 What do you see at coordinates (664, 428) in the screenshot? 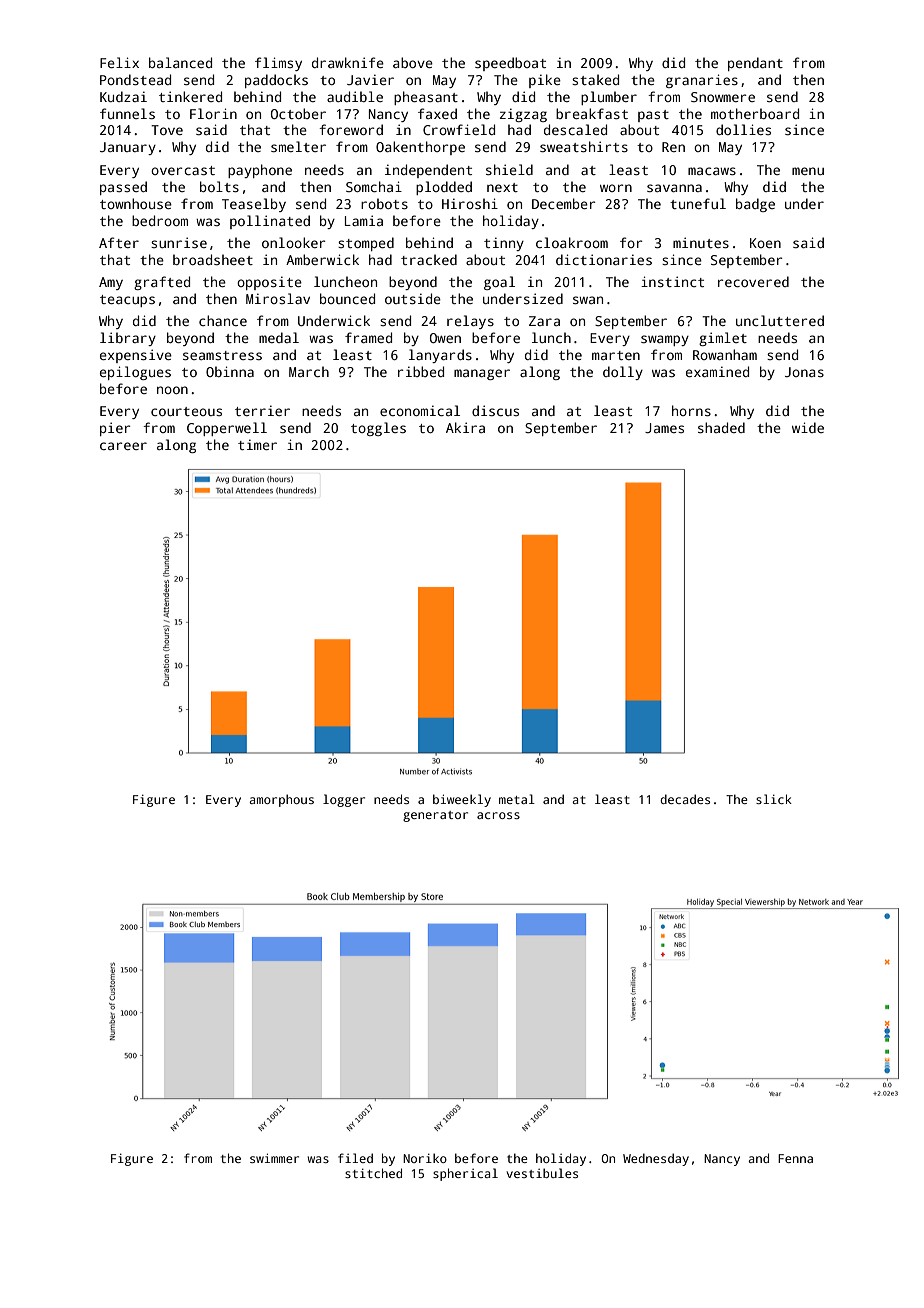
I see `James` at bounding box center [664, 428].
